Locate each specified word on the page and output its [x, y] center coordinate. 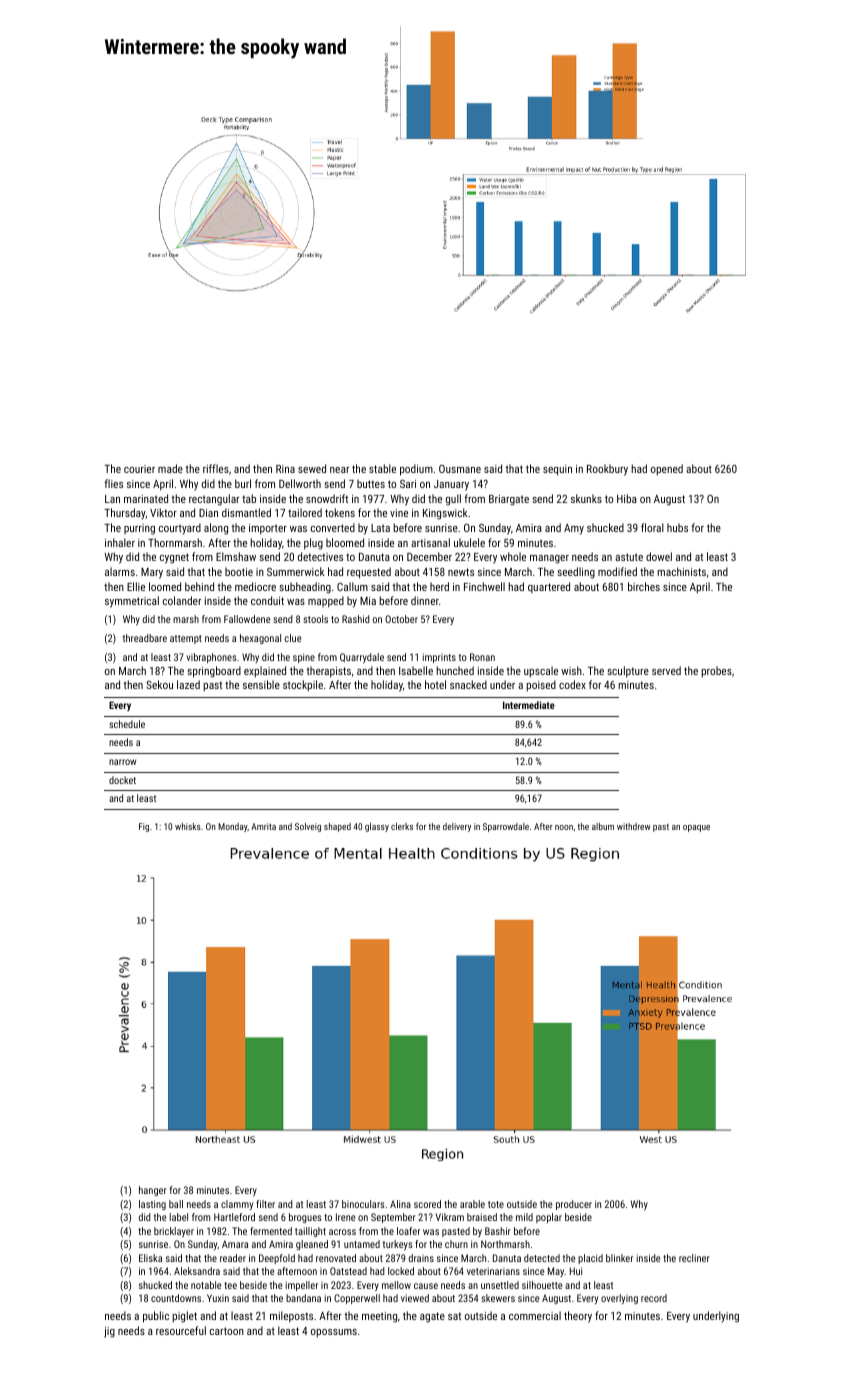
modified [617, 571]
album [603, 826]
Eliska [150, 1258]
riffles [216, 468]
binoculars [363, 1204]
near [339, 470]
